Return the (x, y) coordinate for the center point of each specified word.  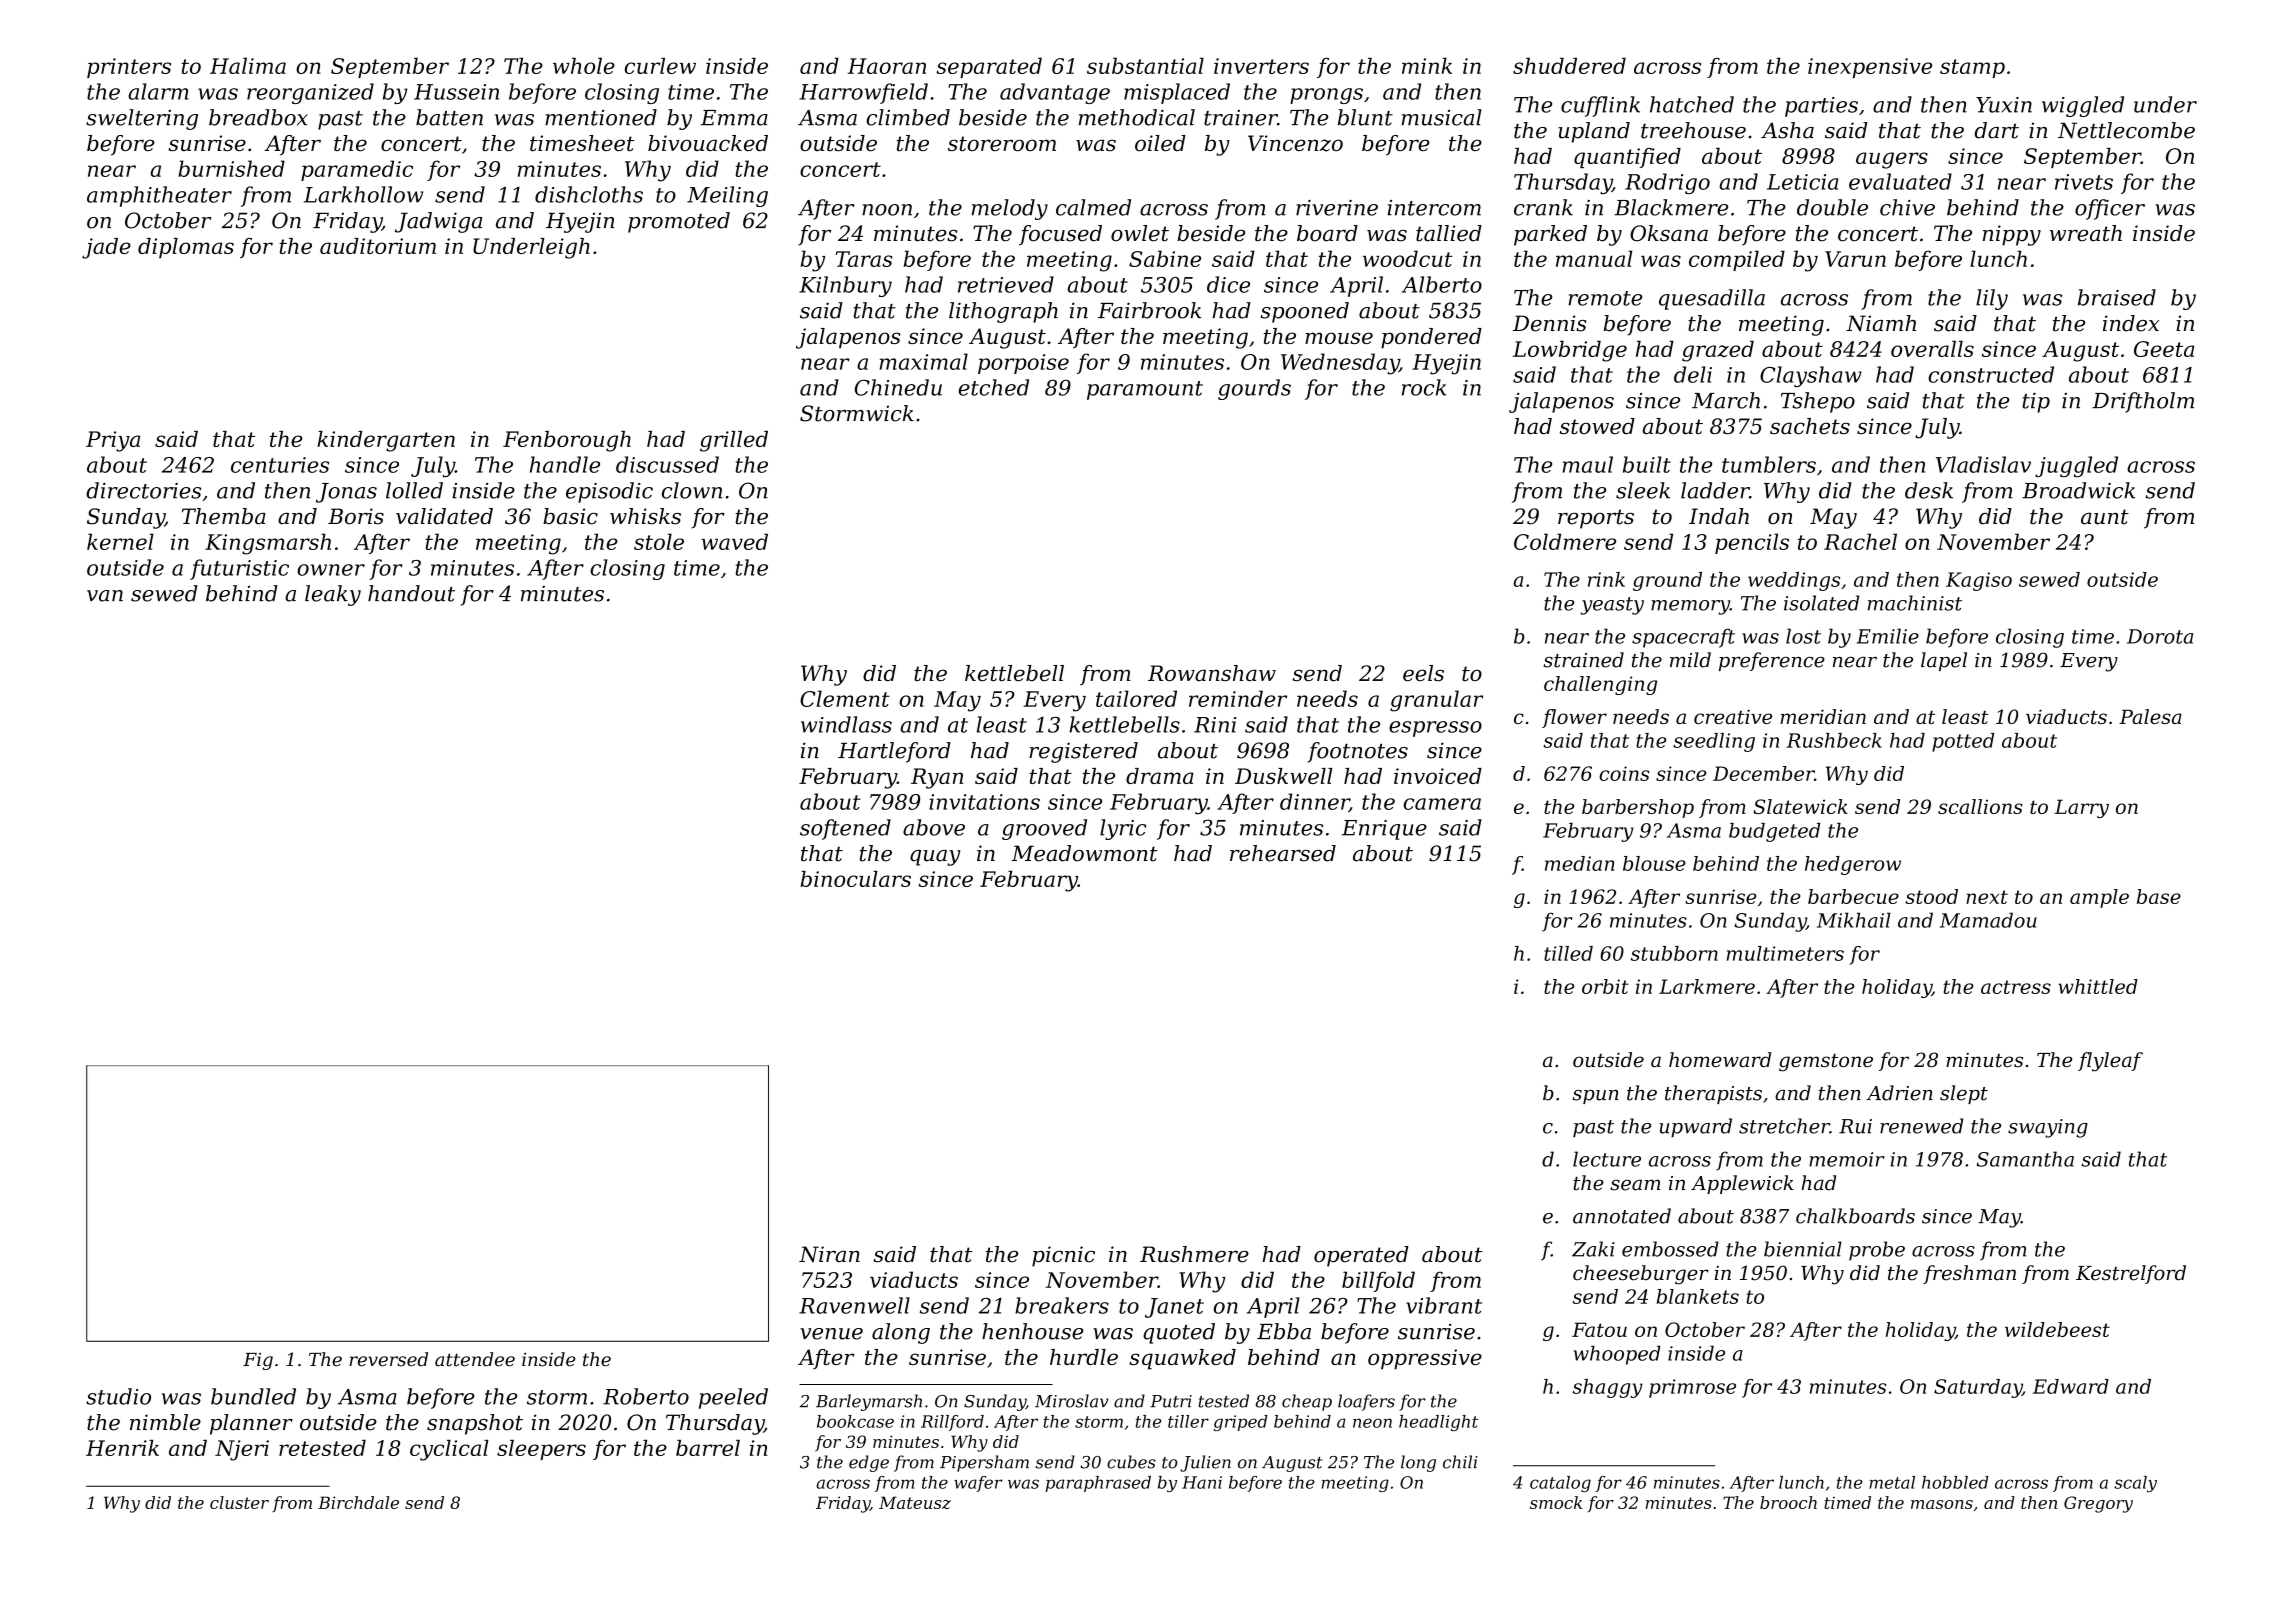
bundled (253, 1396)
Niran (829, 1254)
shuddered (1569, 65)
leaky (333, 595)
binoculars (855, 878)
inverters (1261, 66)
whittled (2098, 986)
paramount (1145, 390)
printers (129, 68)
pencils (1752, 543)
